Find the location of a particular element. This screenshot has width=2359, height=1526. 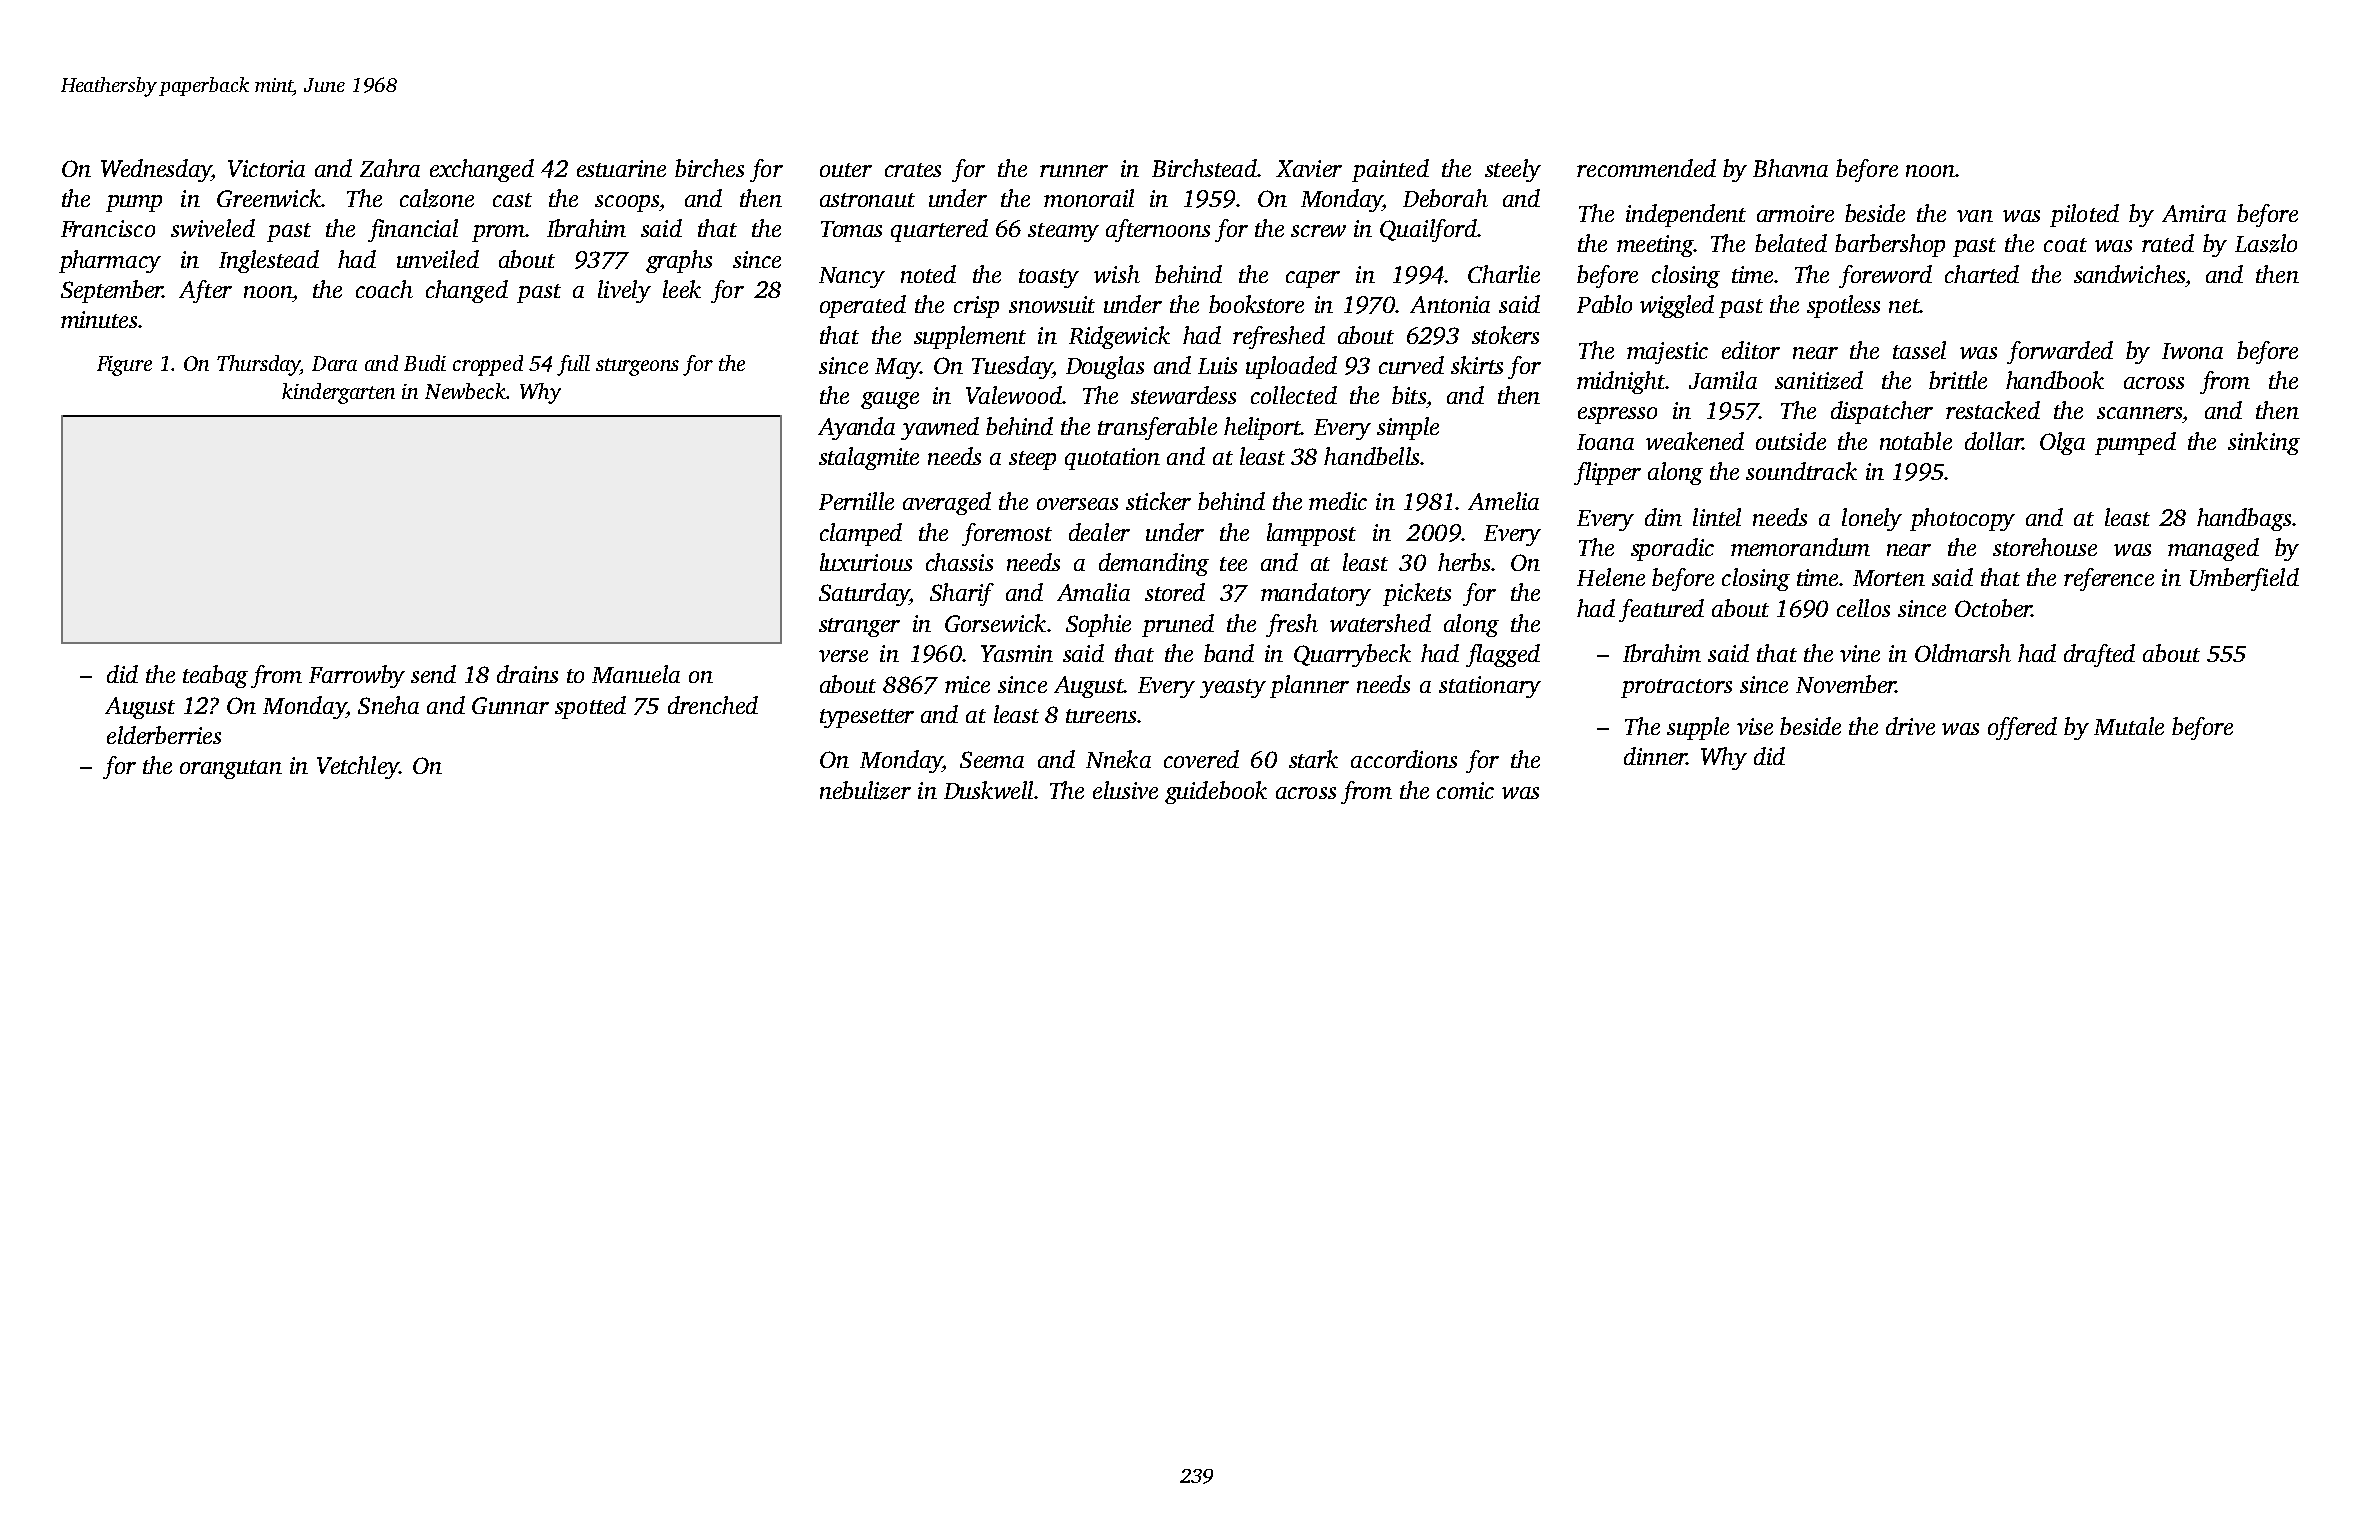

Xavier is located at coordinates (1309, 168).
